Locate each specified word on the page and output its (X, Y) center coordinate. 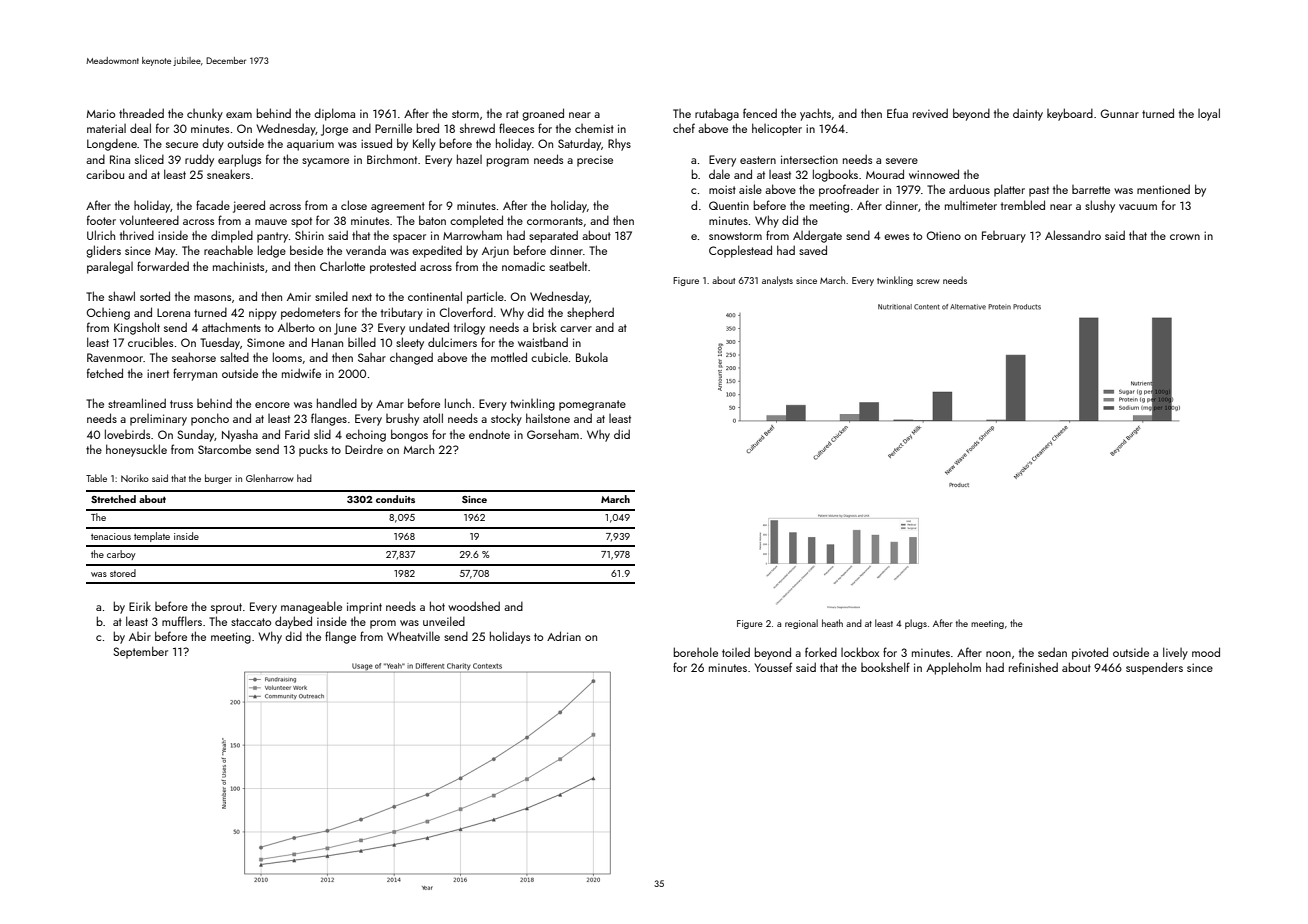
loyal (1209, 114)
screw (928, 281)
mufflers (182, 621)
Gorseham (553, 434)
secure (182, 145)
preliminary (158, 420)
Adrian (564, 636)
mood (1206, 652)
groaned (543, 114)
